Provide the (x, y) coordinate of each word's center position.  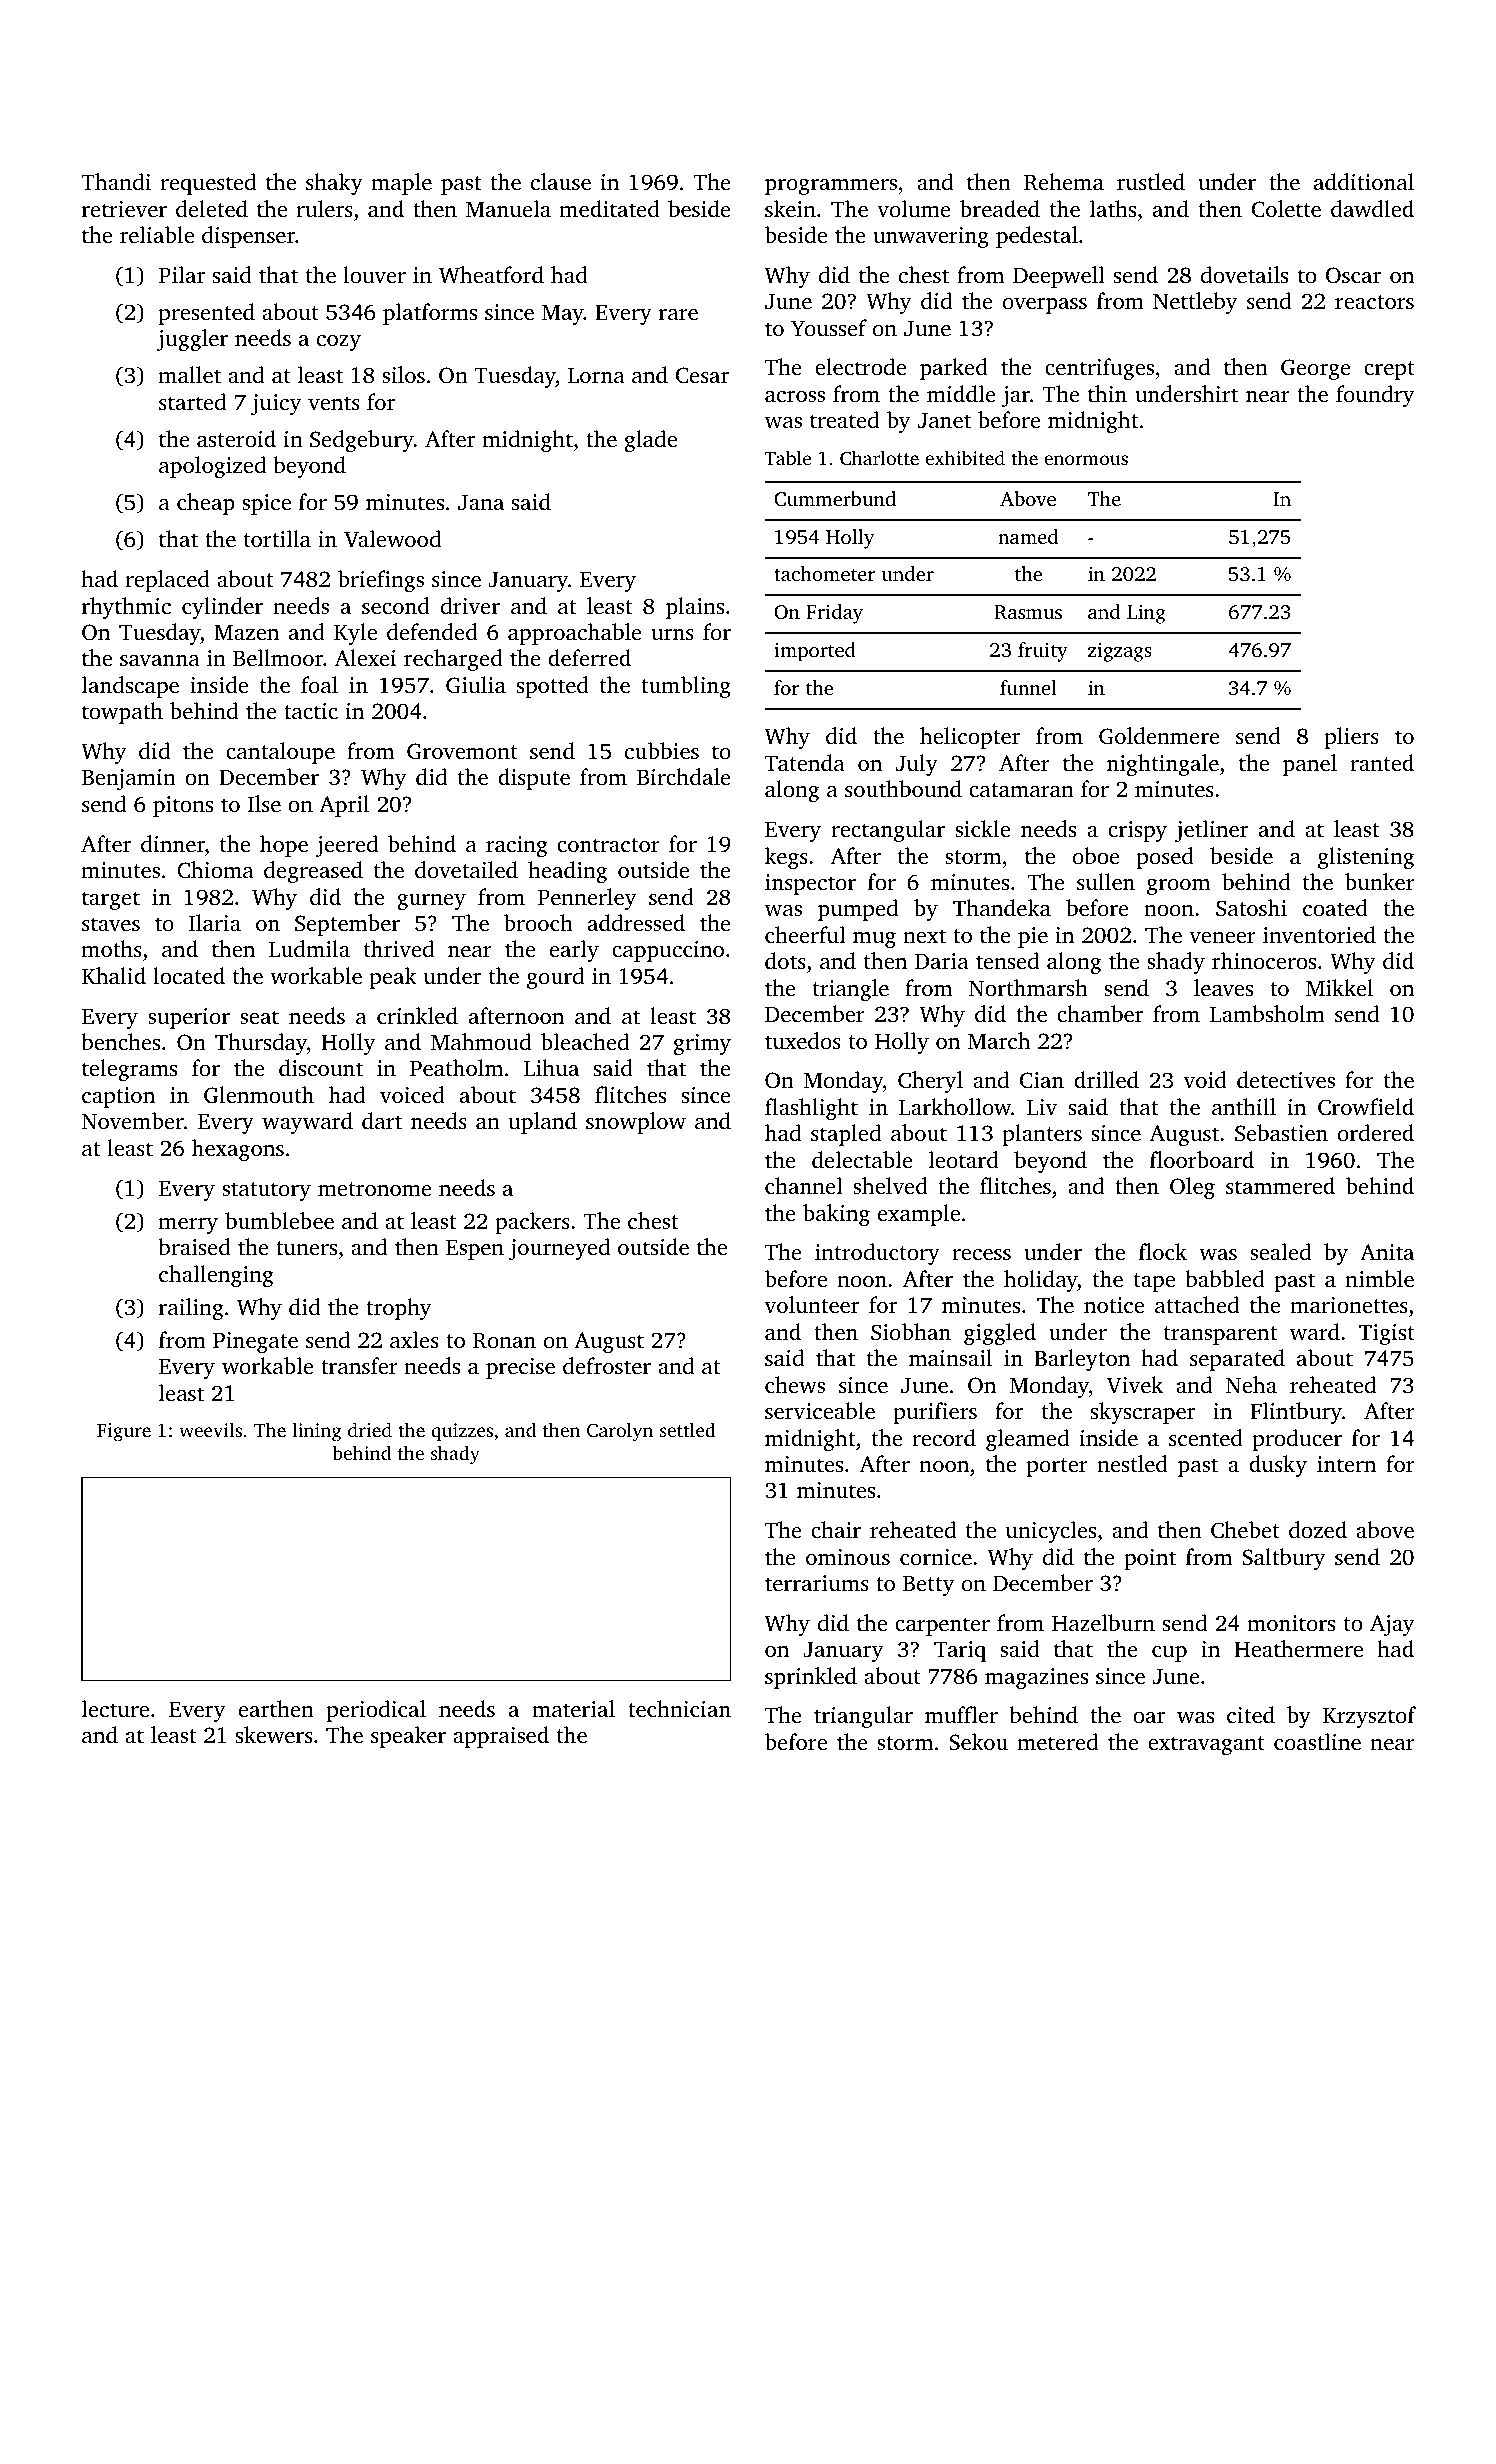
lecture (115, 1709)
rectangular (888, 831)
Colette (1286, 209)
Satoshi (1251, 908)
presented (206, 314)
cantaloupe (280, 753)
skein (790, 209)
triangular (863, 1717)
